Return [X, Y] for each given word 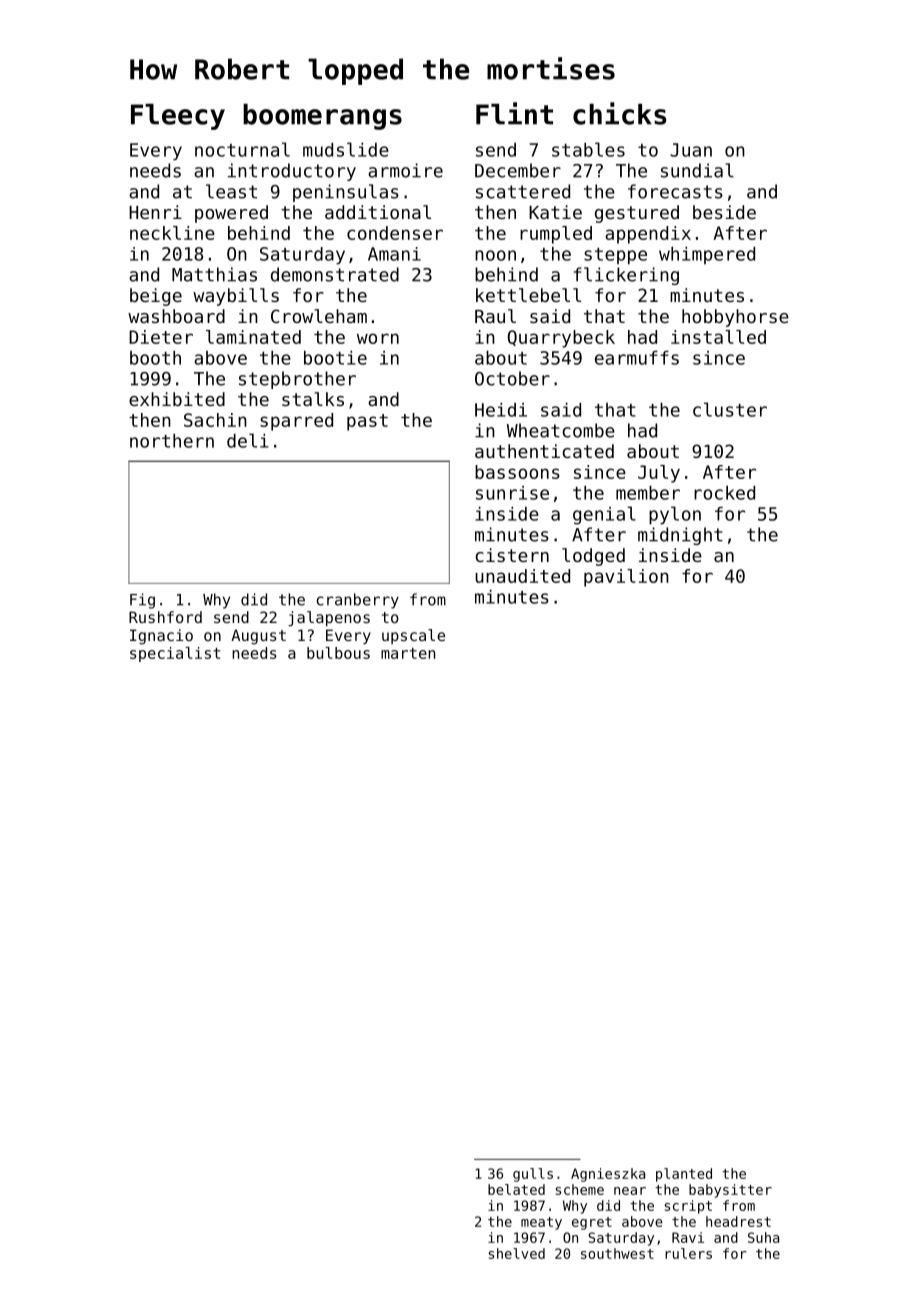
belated [516, 1189]
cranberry [358, 601]
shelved [517, 1253]
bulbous [338, 653]
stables [588, 149]
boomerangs [322, 117]
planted [684, 1175]
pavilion [626, 578]
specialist [175, 654]
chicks [619, 113]
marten [408, 653]
